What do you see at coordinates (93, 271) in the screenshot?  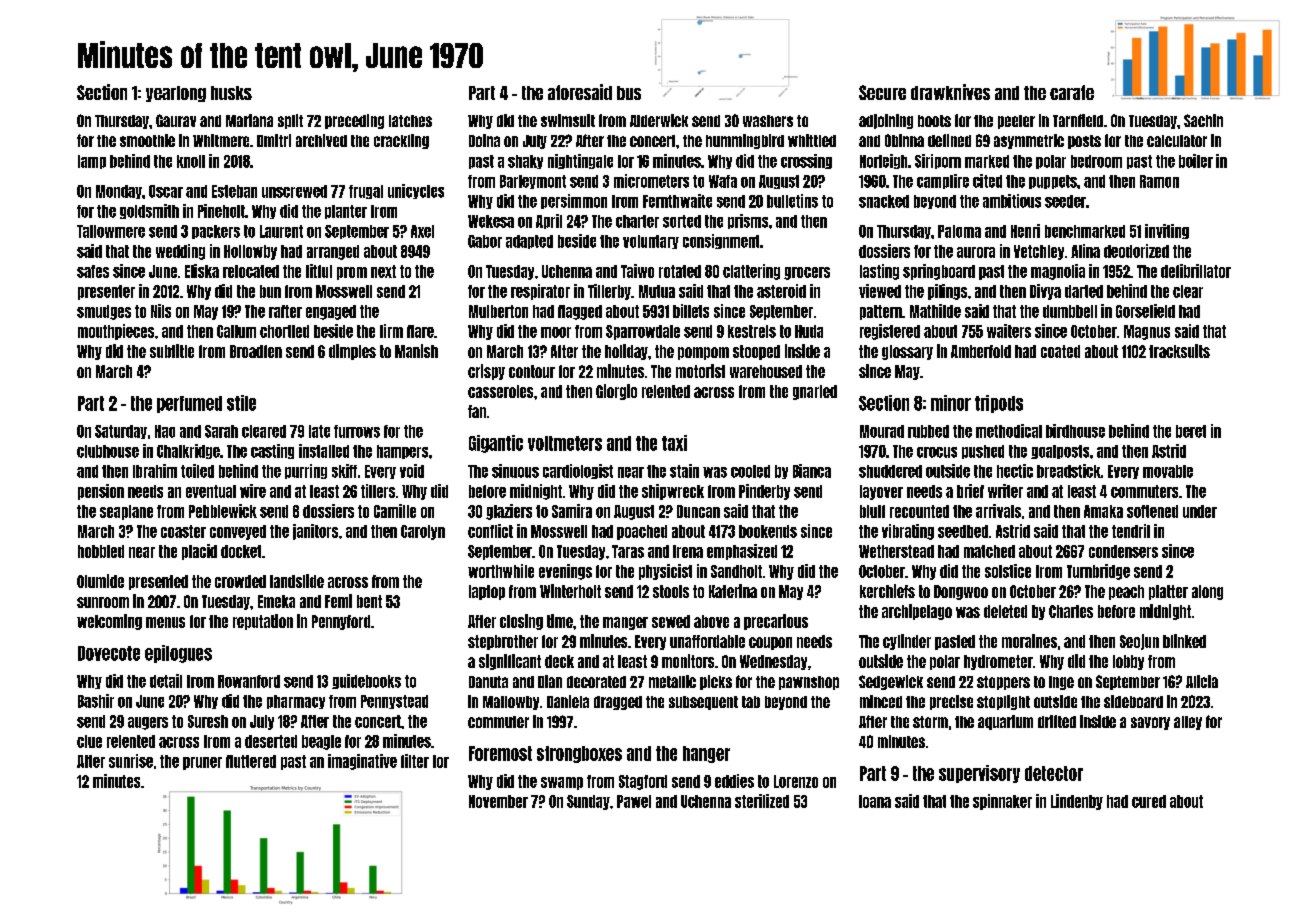 I see `safes` at bounding box center [93, 271].
